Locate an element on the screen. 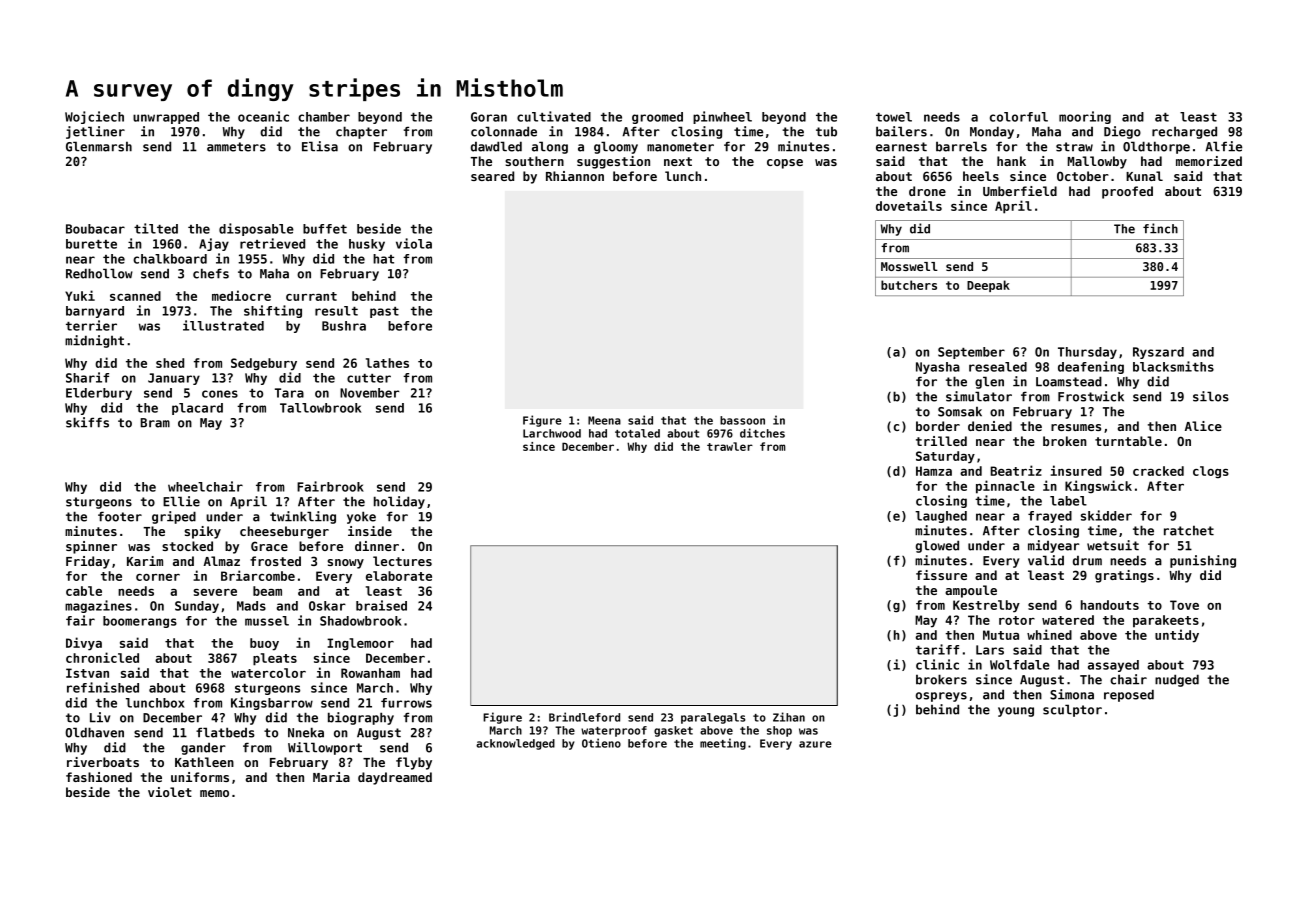  past is located at coordinates (384, 312).
